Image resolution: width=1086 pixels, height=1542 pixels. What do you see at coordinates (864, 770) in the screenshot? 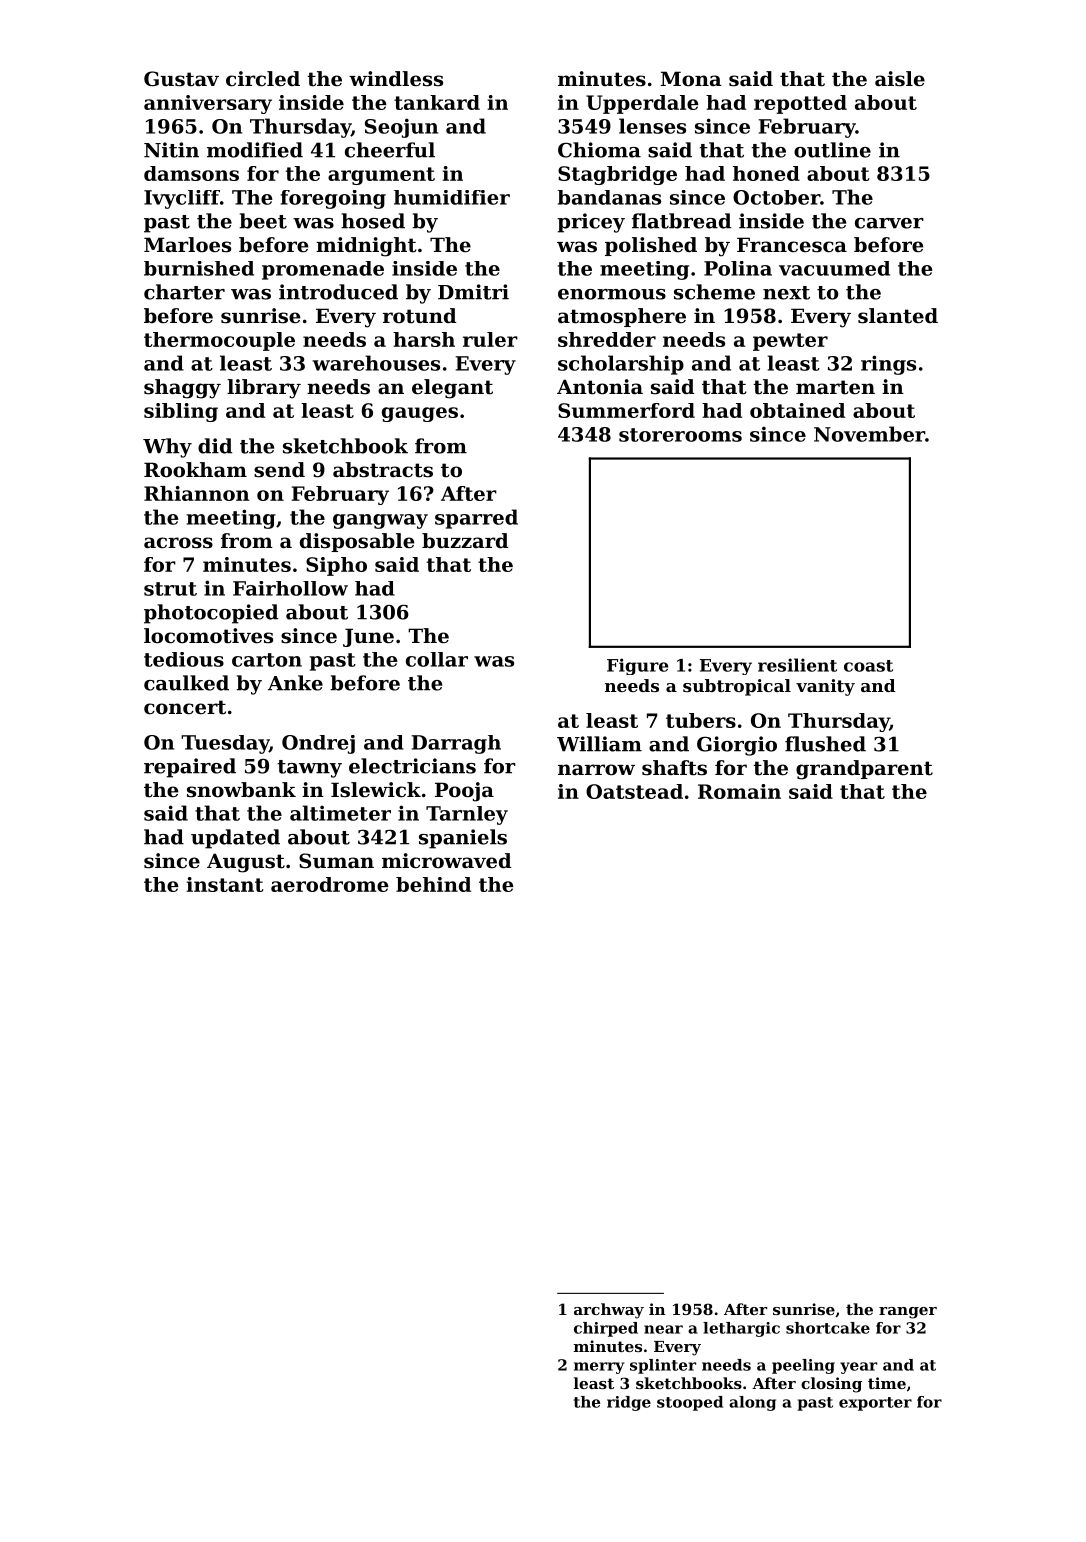
I see `grandparent` at bounding box center [864, 770].
